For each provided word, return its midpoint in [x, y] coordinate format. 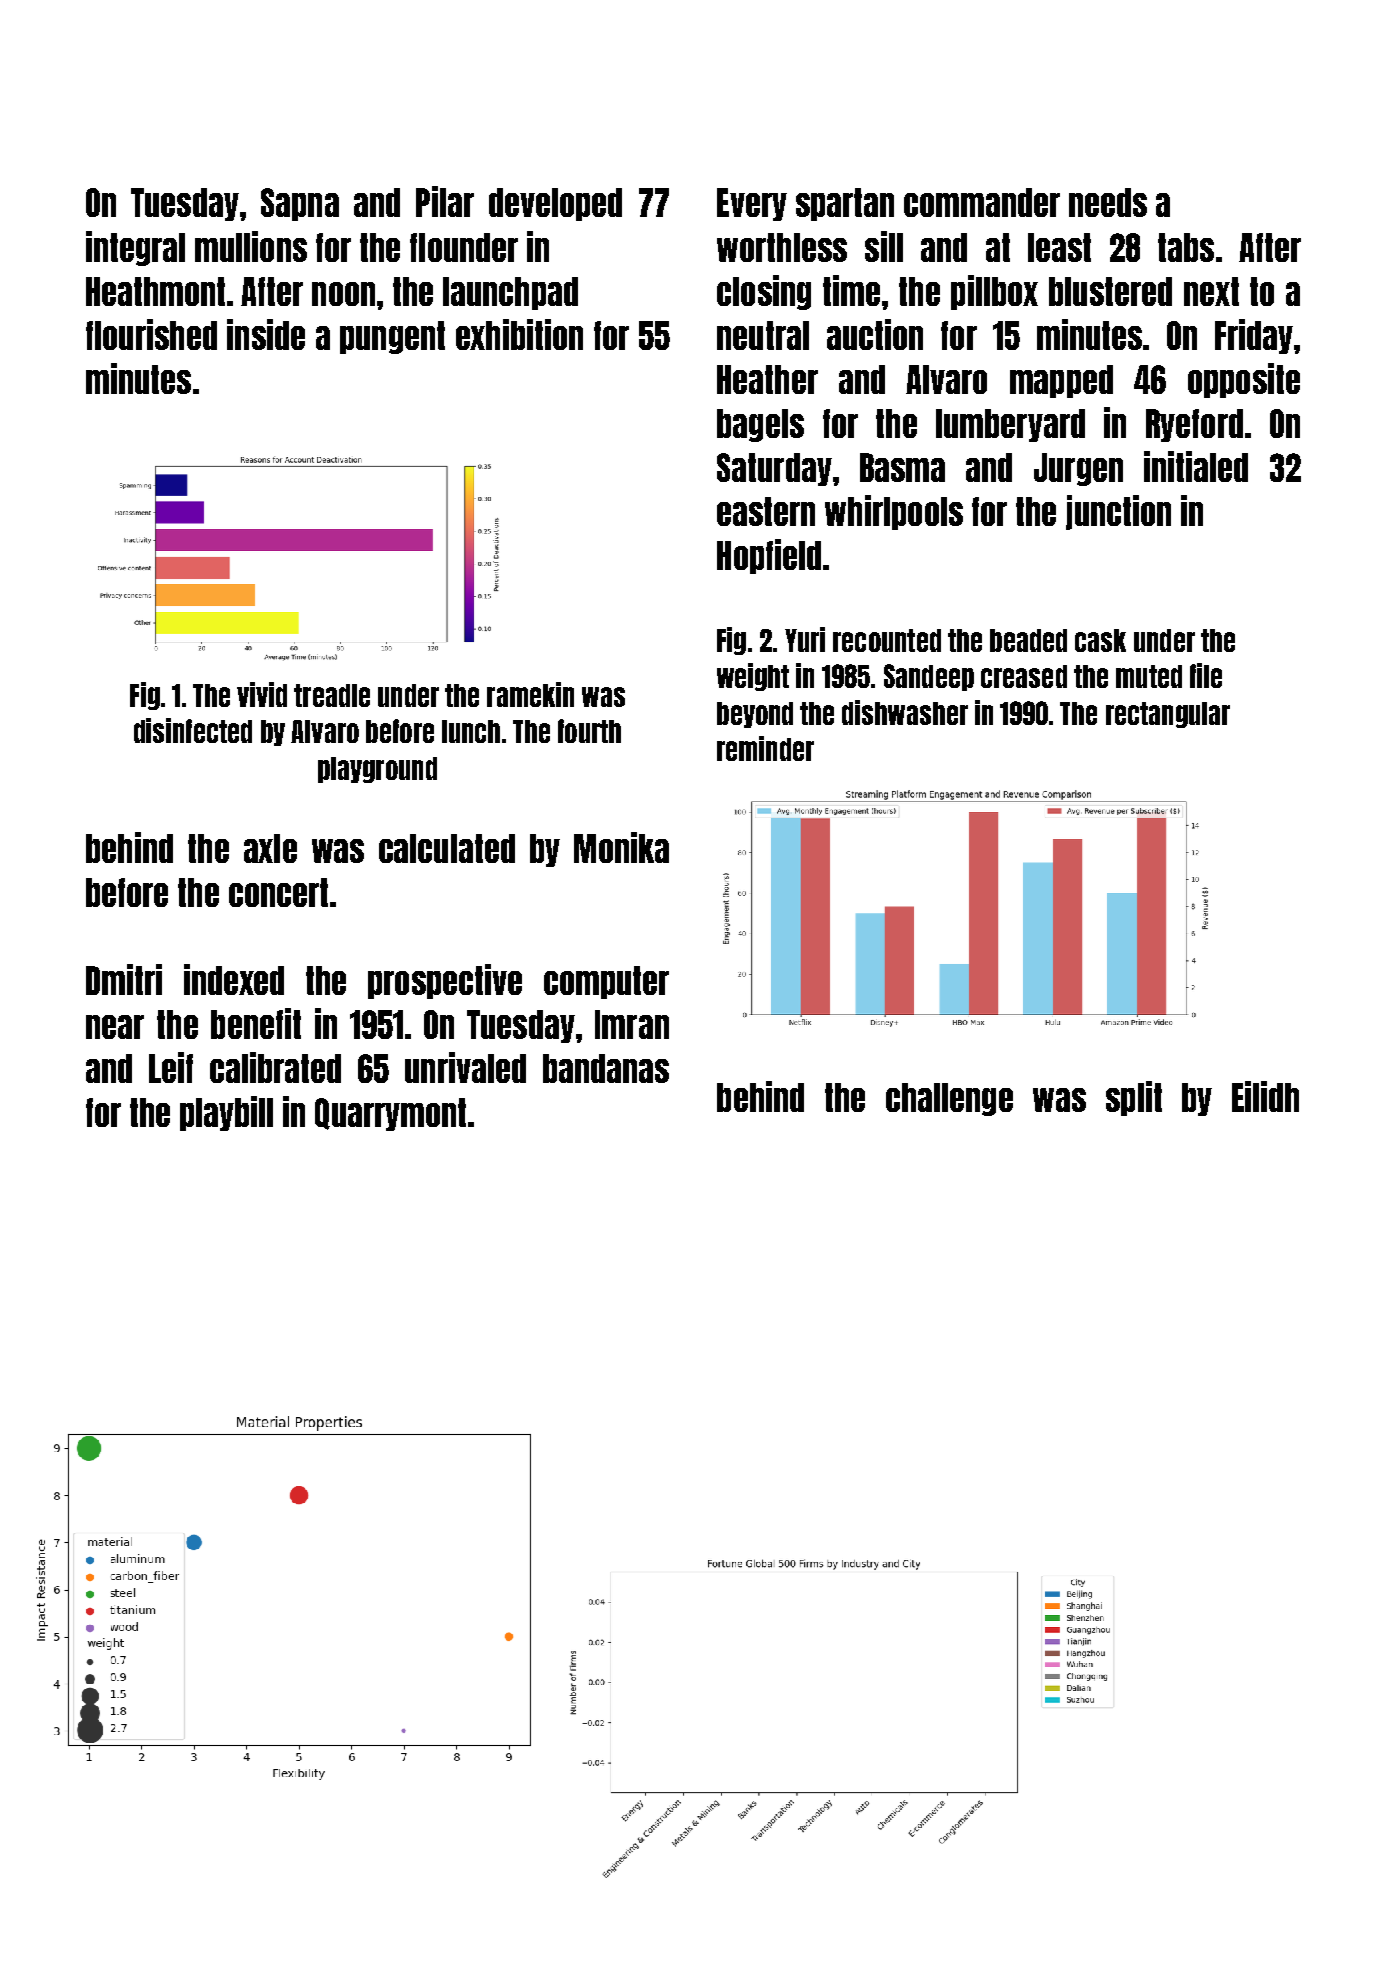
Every [752, 204]
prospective [445, 981]
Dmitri [124, 979]
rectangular [1168, 715]
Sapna [300, 204]
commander [982, 202]
